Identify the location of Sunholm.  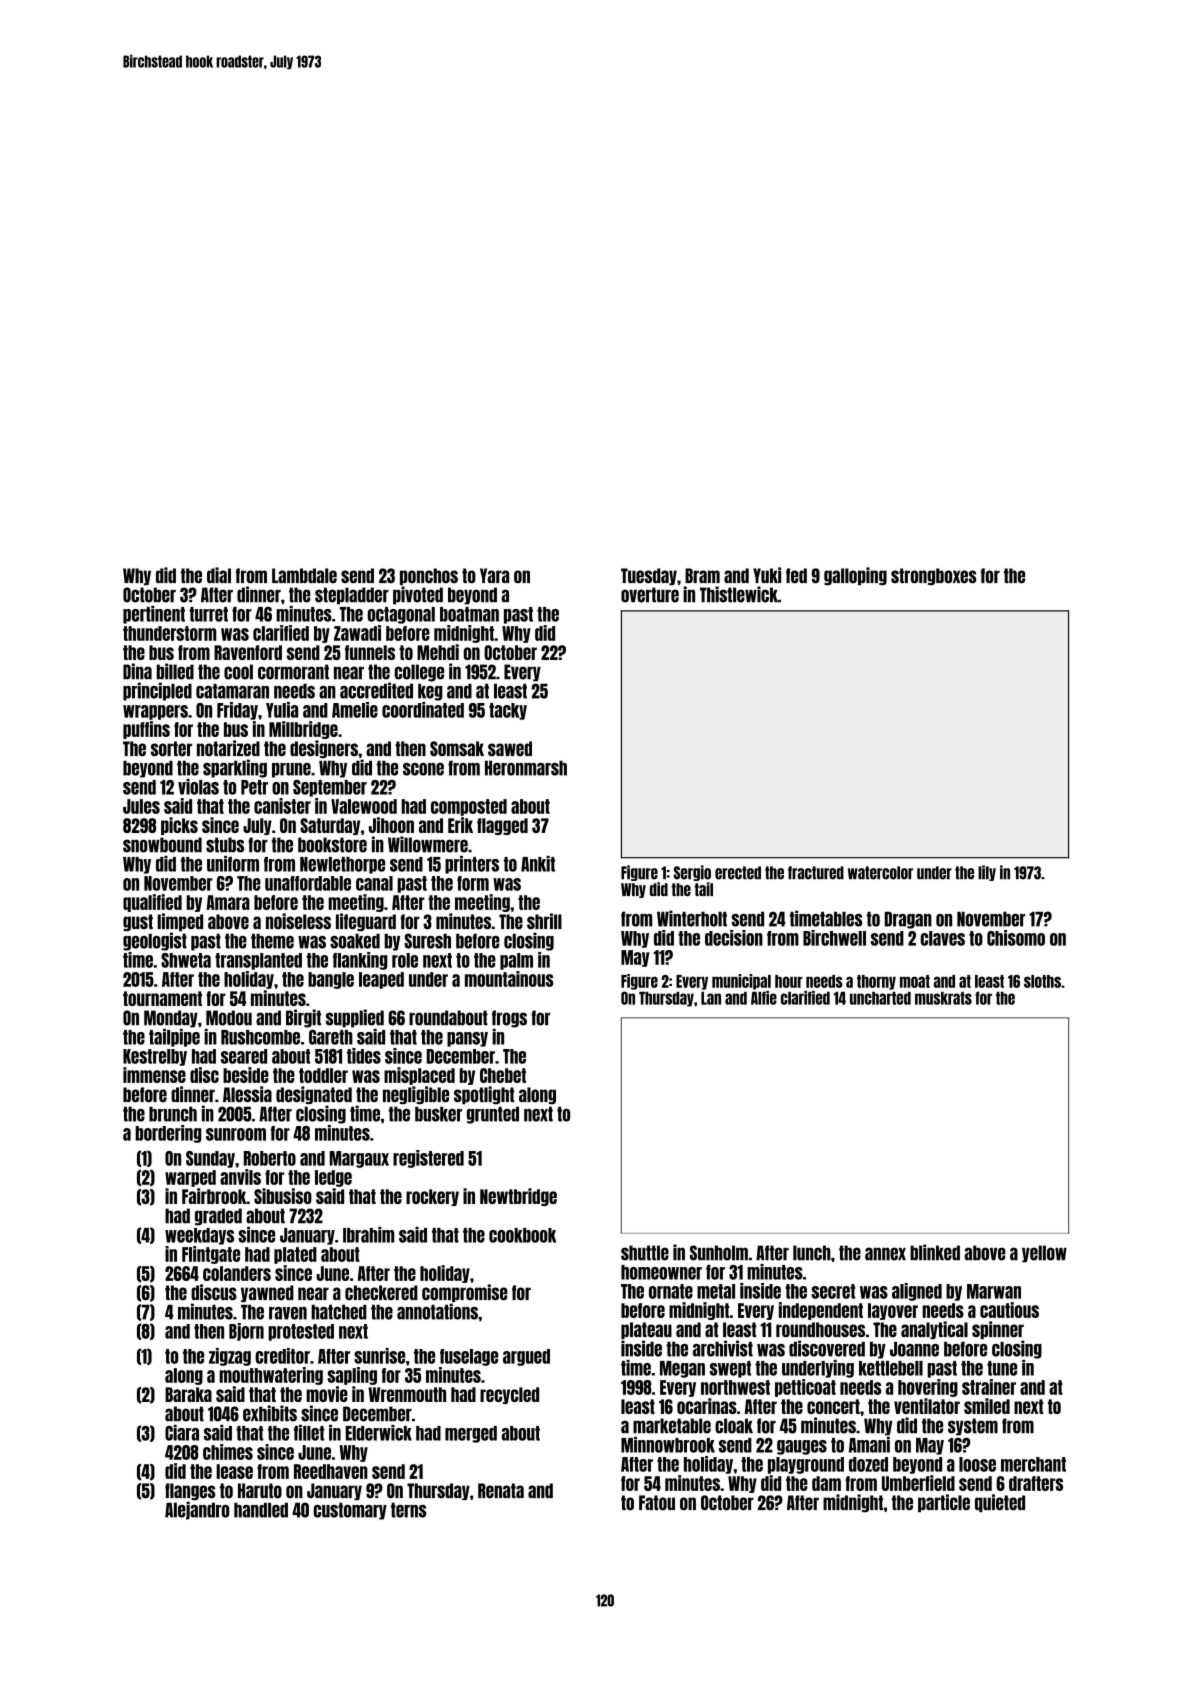
(719, 1253).
